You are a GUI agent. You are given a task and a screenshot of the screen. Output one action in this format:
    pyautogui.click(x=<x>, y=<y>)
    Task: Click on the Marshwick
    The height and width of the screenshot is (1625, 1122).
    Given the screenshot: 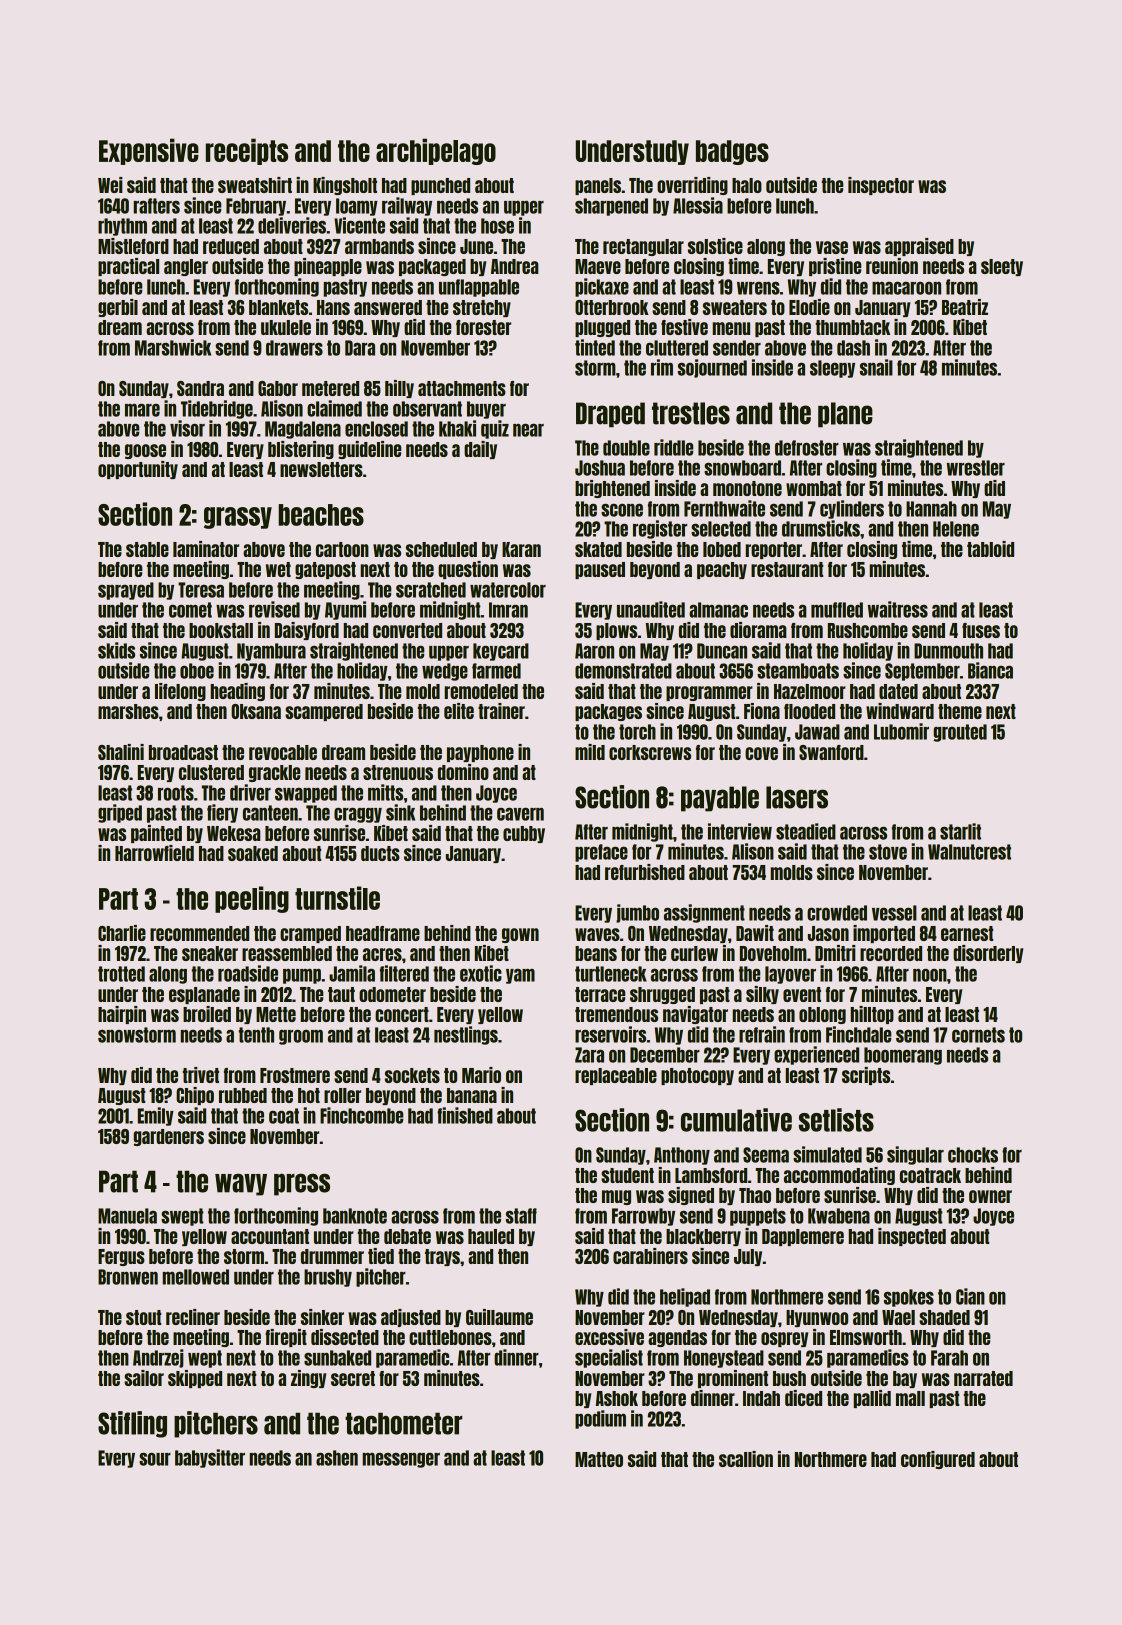 What is the action you would take?
    pyautogui.click(x=173, y=347)
